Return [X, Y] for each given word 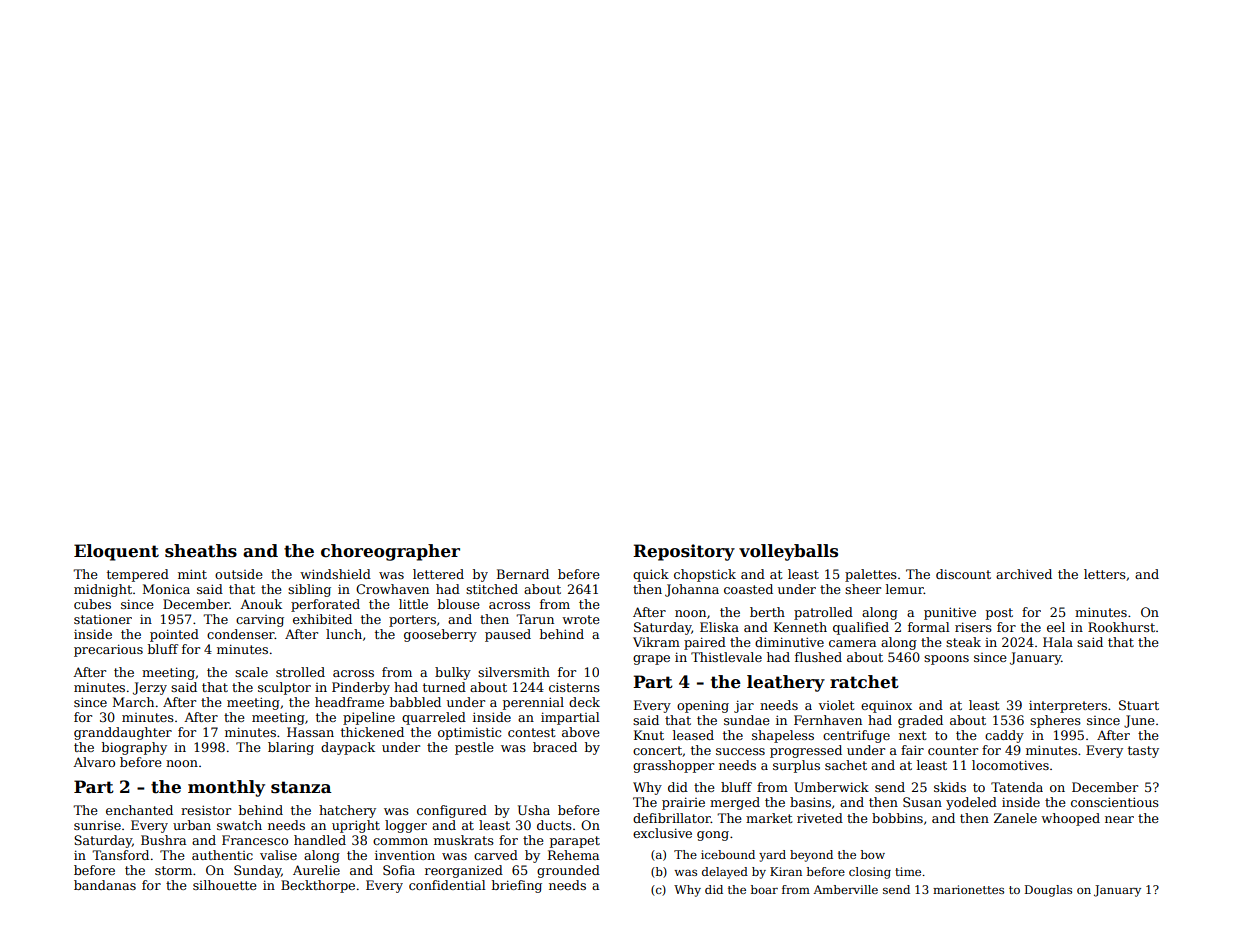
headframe [349, 702]
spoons [946, 660]
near [1119, 819]
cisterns [574, 687]
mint [192, 574]
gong [713, 836]
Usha [534, 810]
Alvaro [94, 762]
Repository [684, 552]
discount [963, 574]
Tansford [120, 855]
